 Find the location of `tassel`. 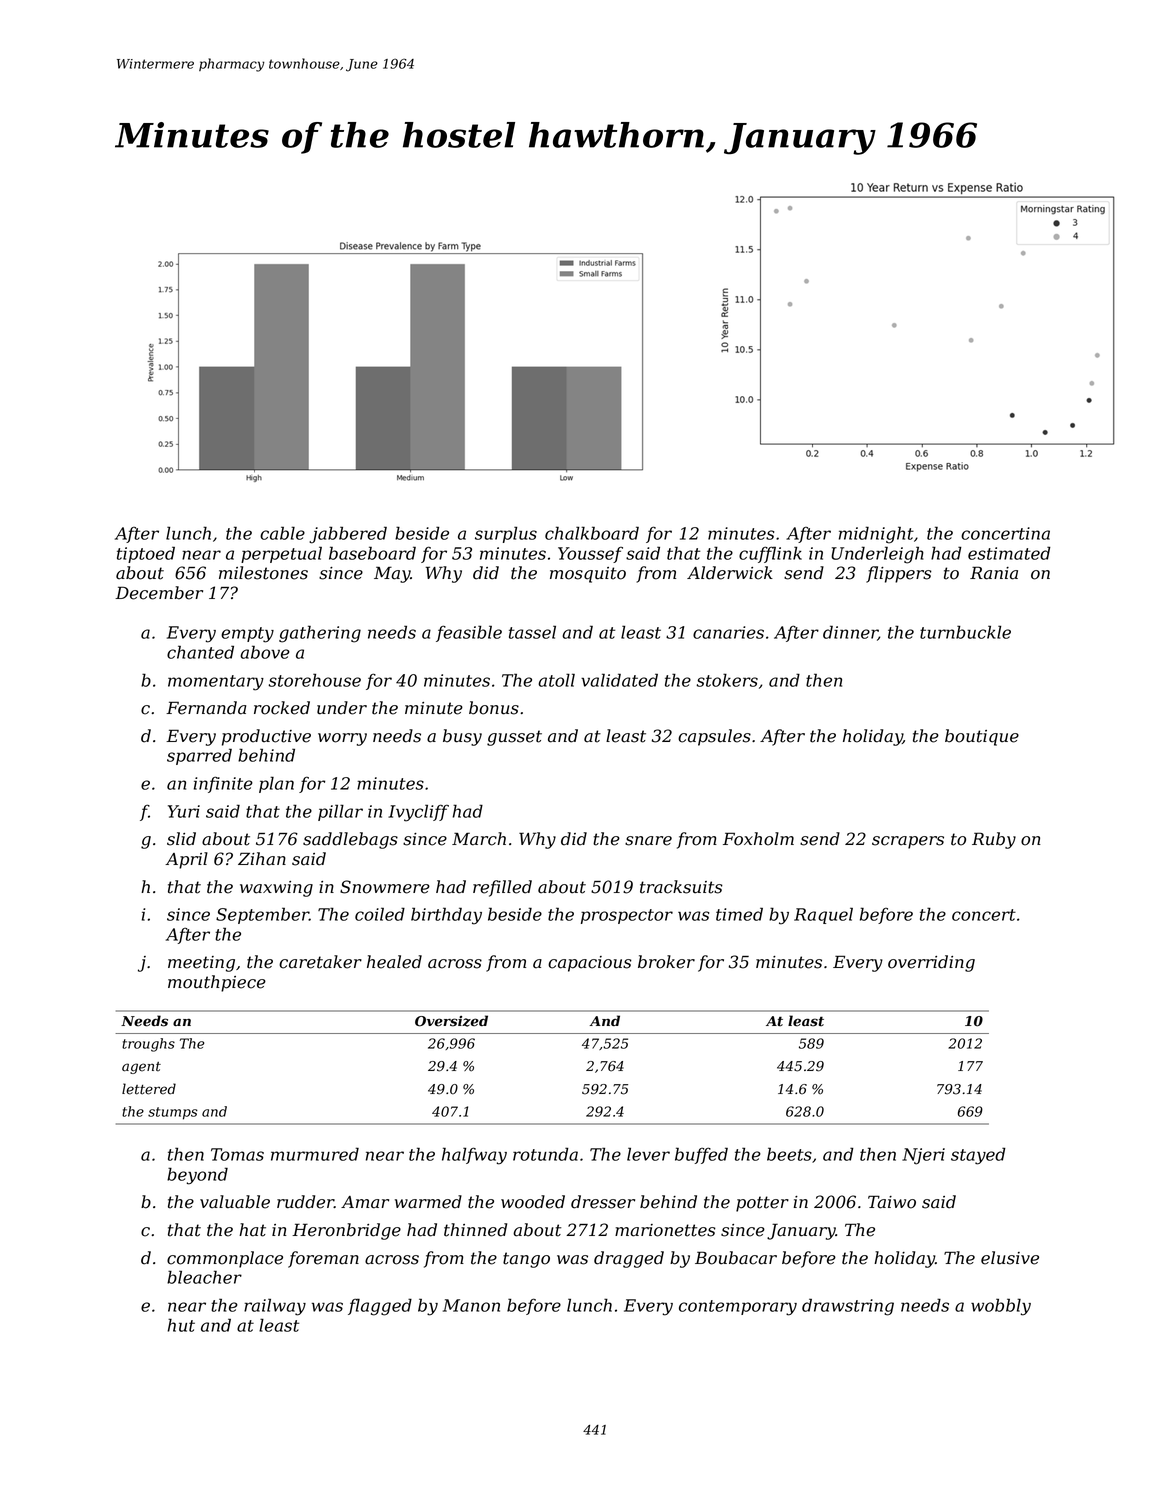

tassel is located at coordinates (532, 632).
